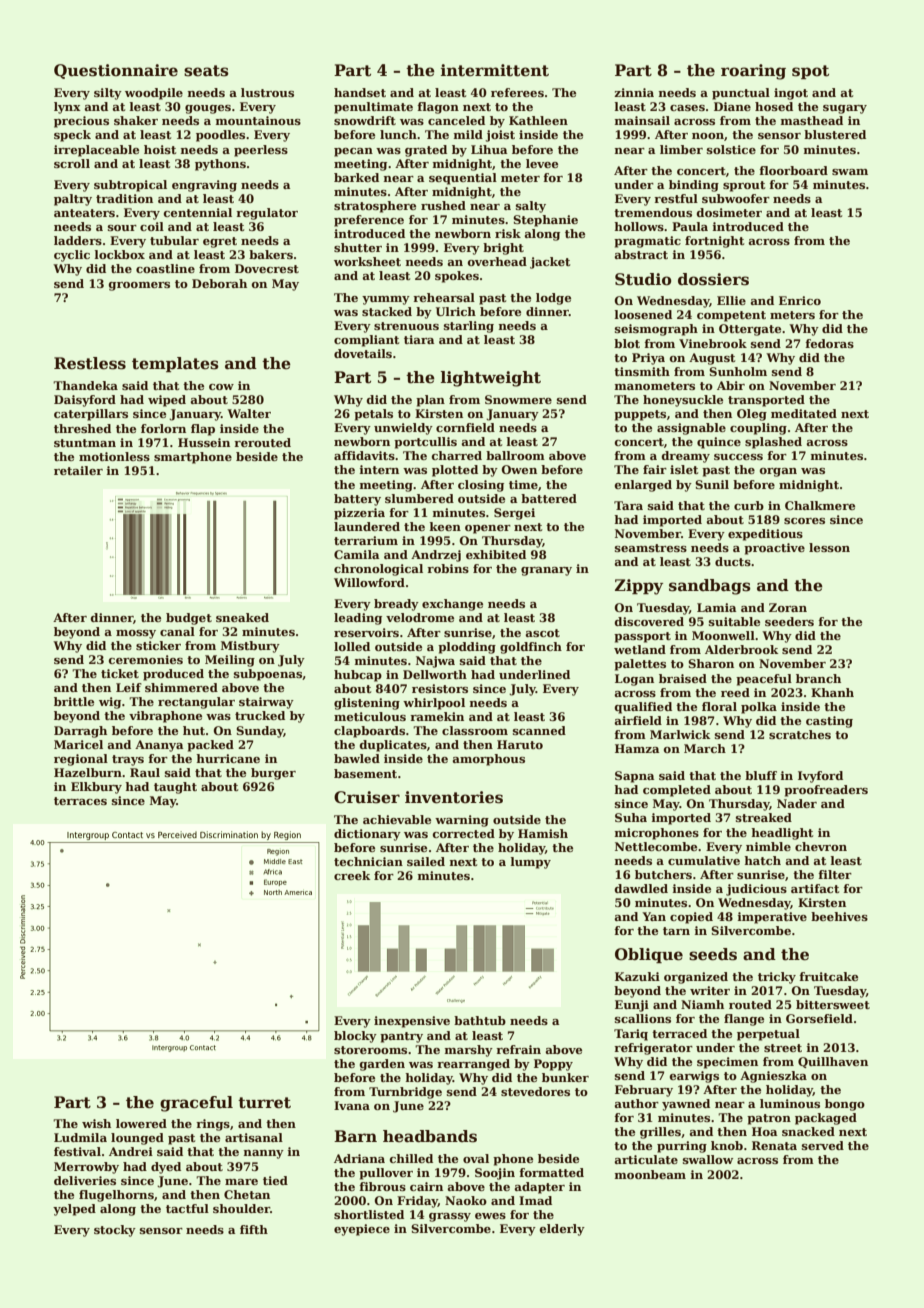  What do you see at coordinates (443, 205) in the screenshot?
I see `rushed` at bounding box center [443, 205].
